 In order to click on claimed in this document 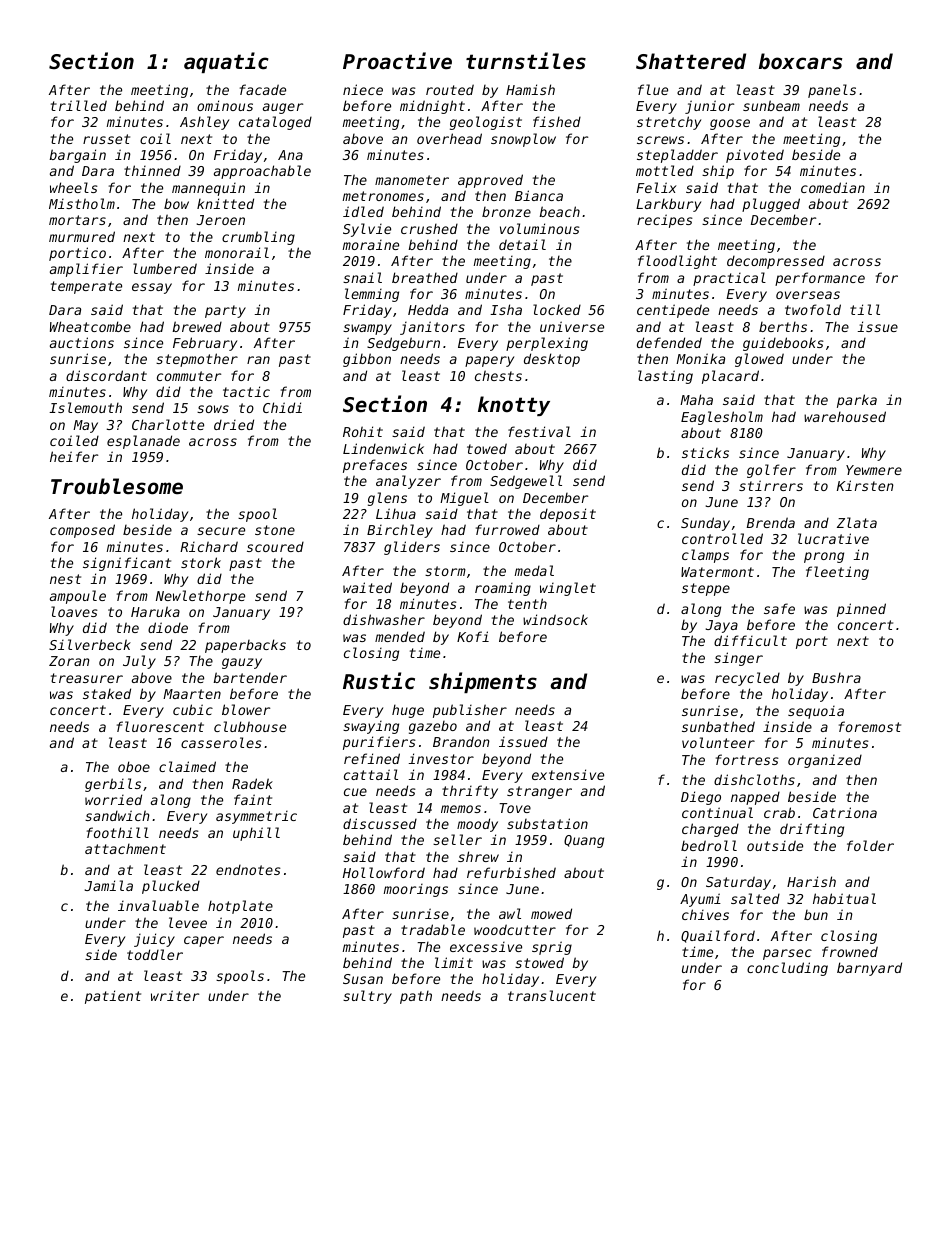, I will do `click(187, 766)`.
